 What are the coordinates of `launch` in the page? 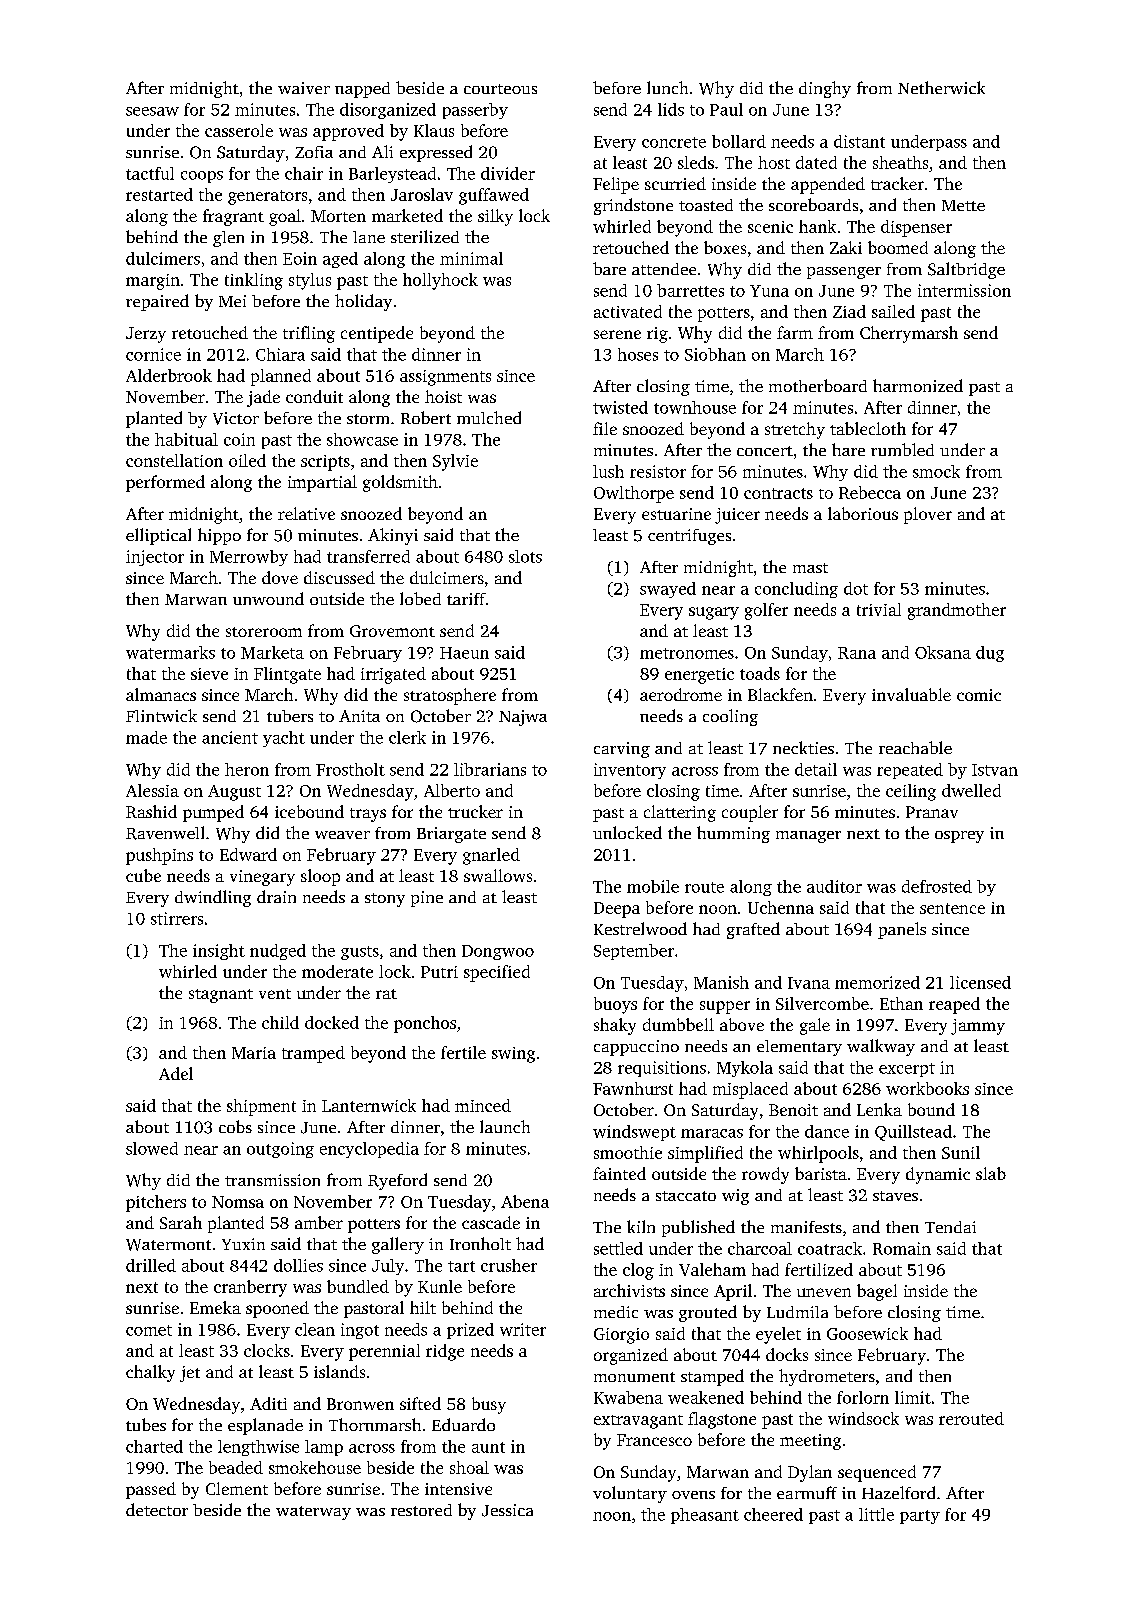 It's located at (505, 1126).
